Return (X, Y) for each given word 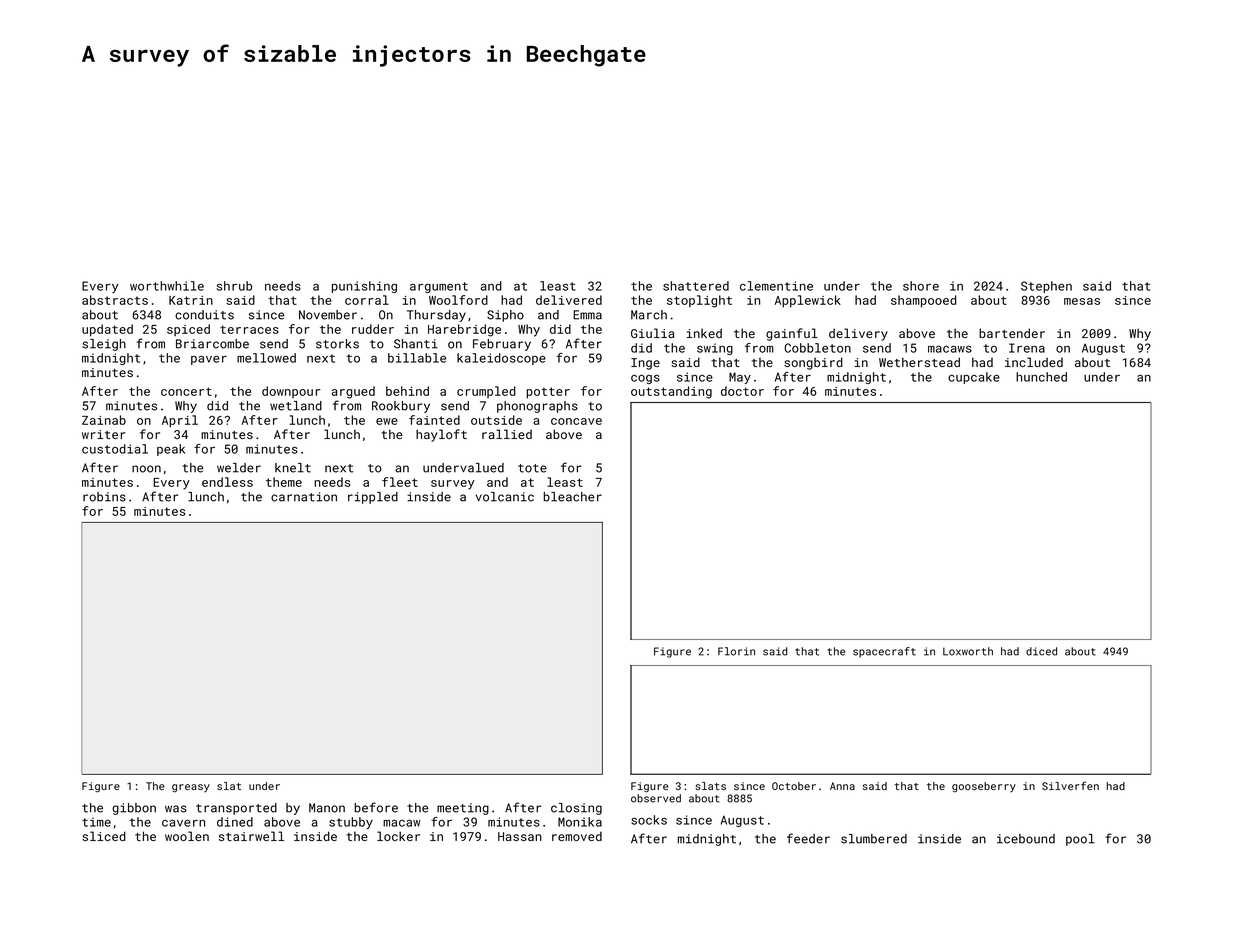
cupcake (974, 378)
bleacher (573, 497)
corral (367, 300)
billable (417, 358)
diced (1041, 651)
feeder (808, 838)
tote (532, 468)
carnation (304, 497)
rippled (373, 498)
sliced (104, 836)
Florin (736, 651)
